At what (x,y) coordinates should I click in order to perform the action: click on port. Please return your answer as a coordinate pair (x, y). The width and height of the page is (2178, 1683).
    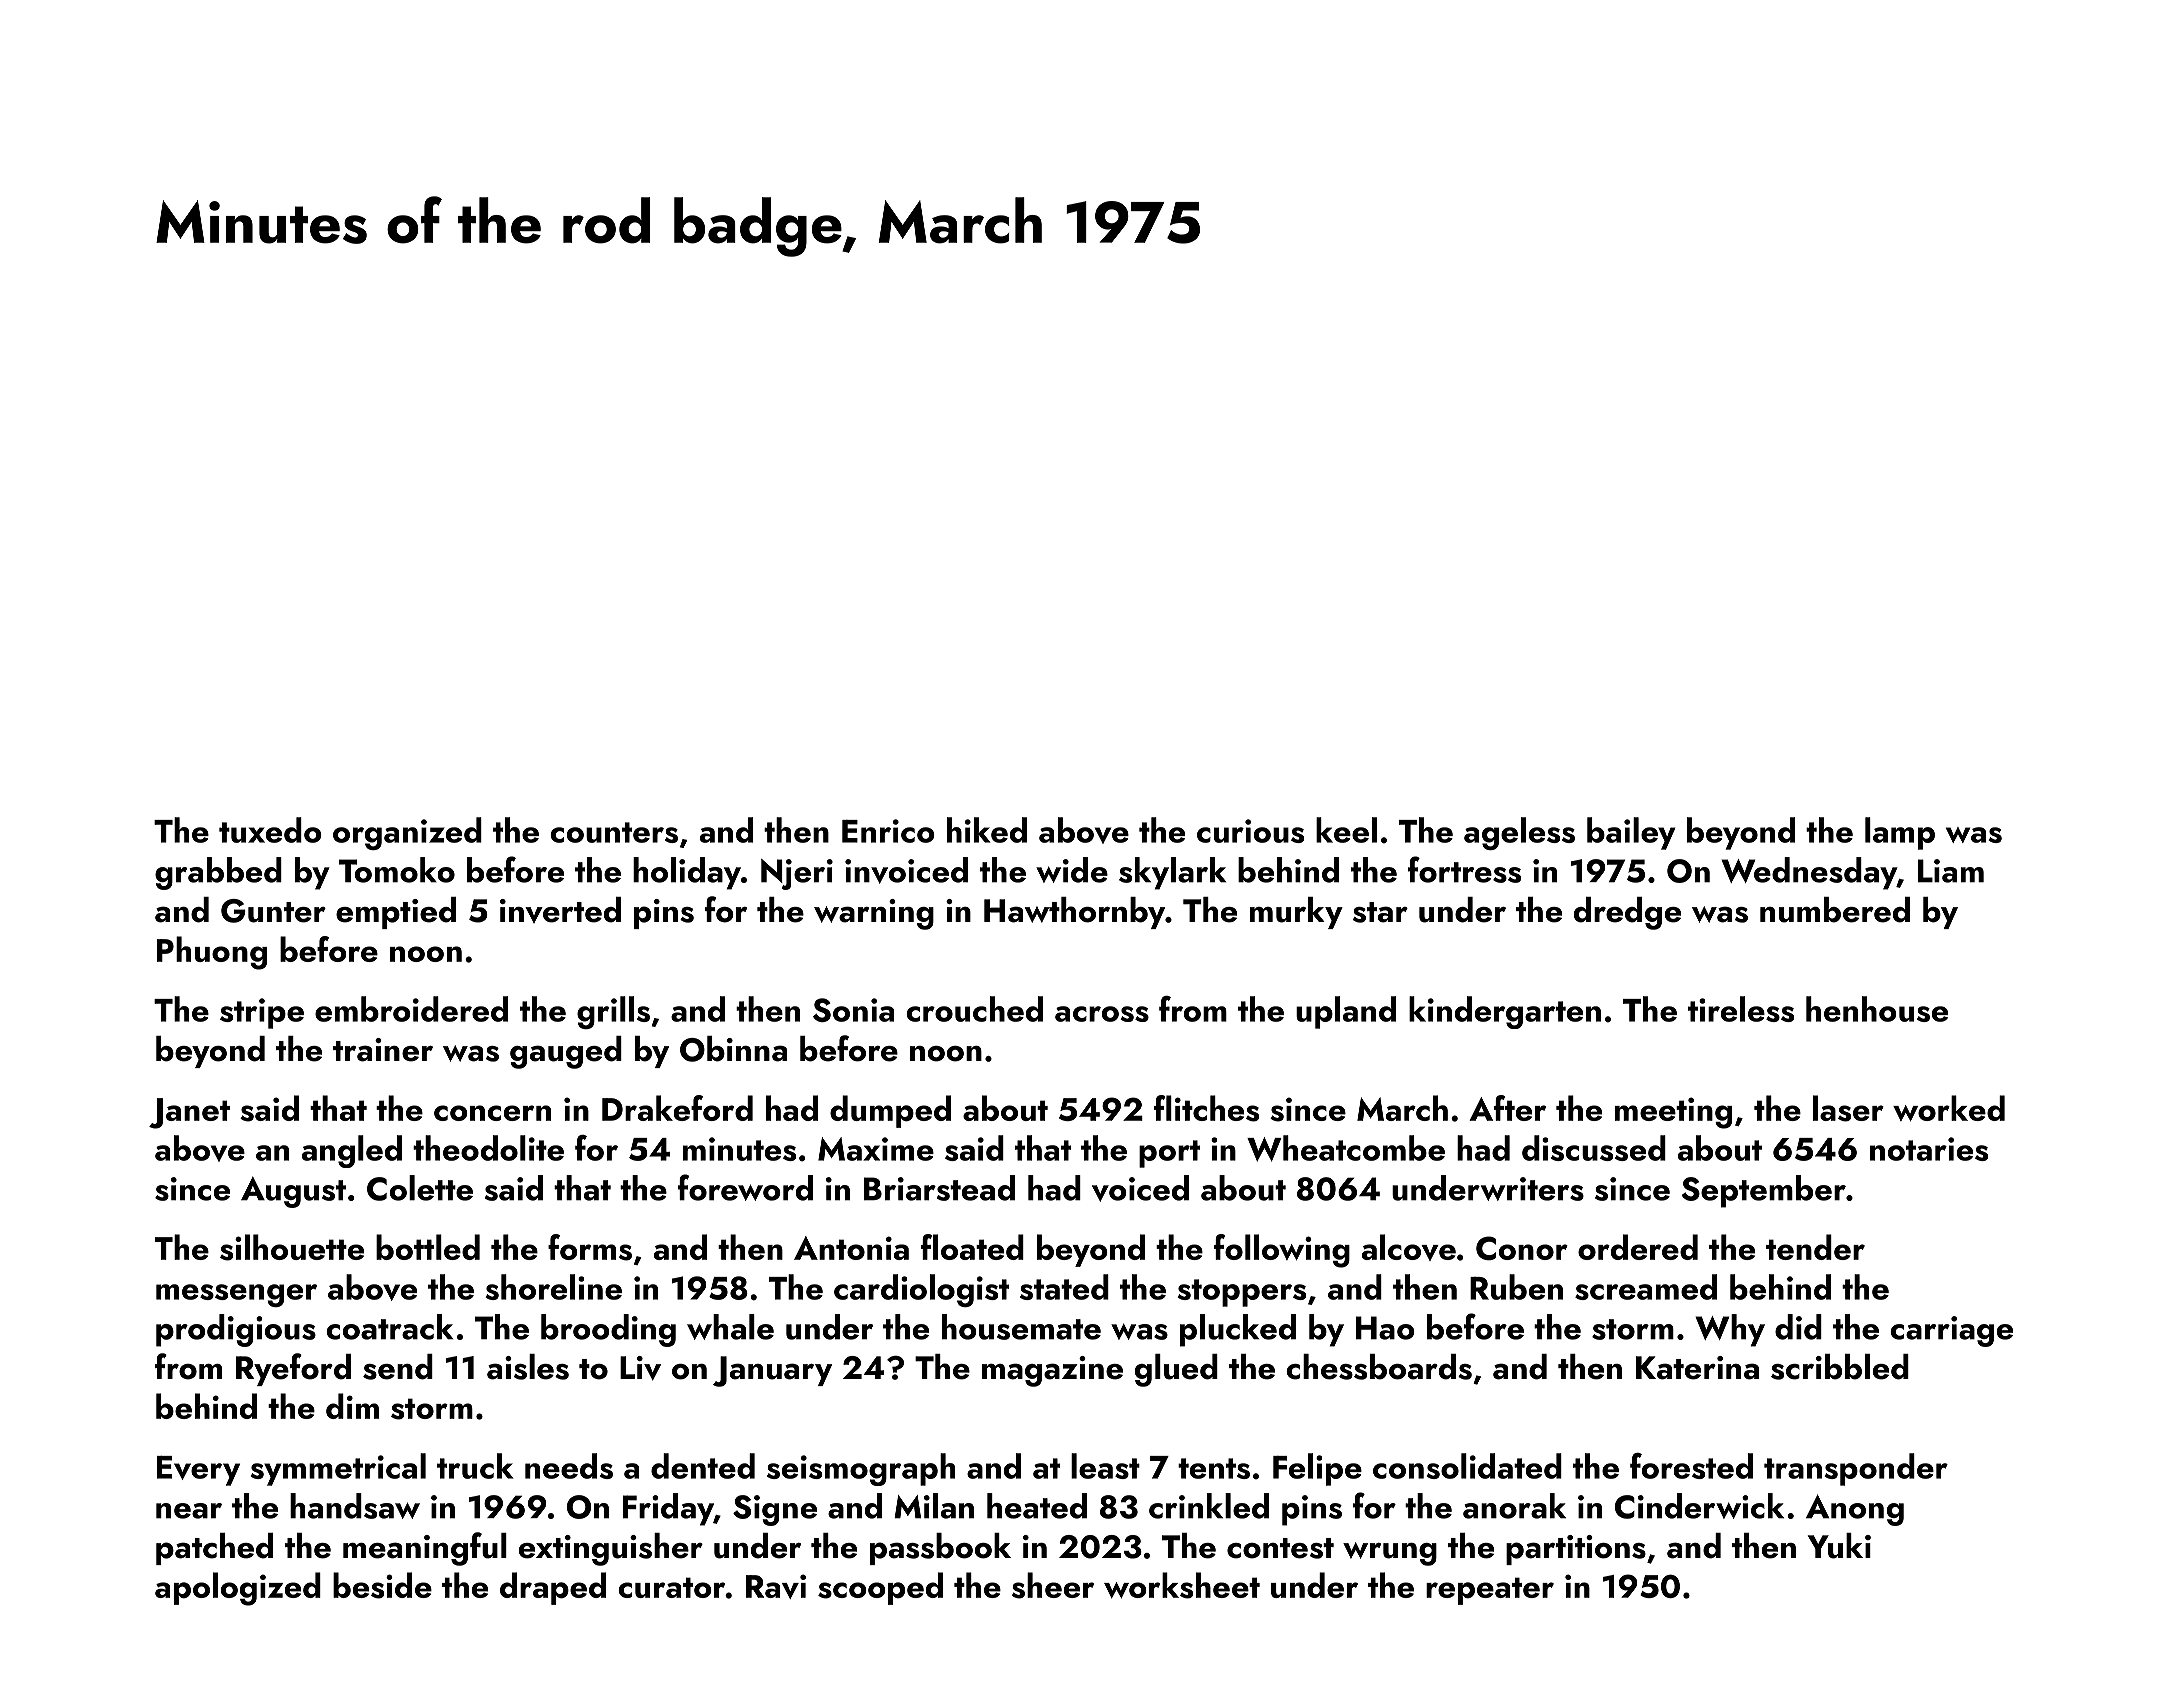
    Looking at the image, I should click on (1169, 1154).
